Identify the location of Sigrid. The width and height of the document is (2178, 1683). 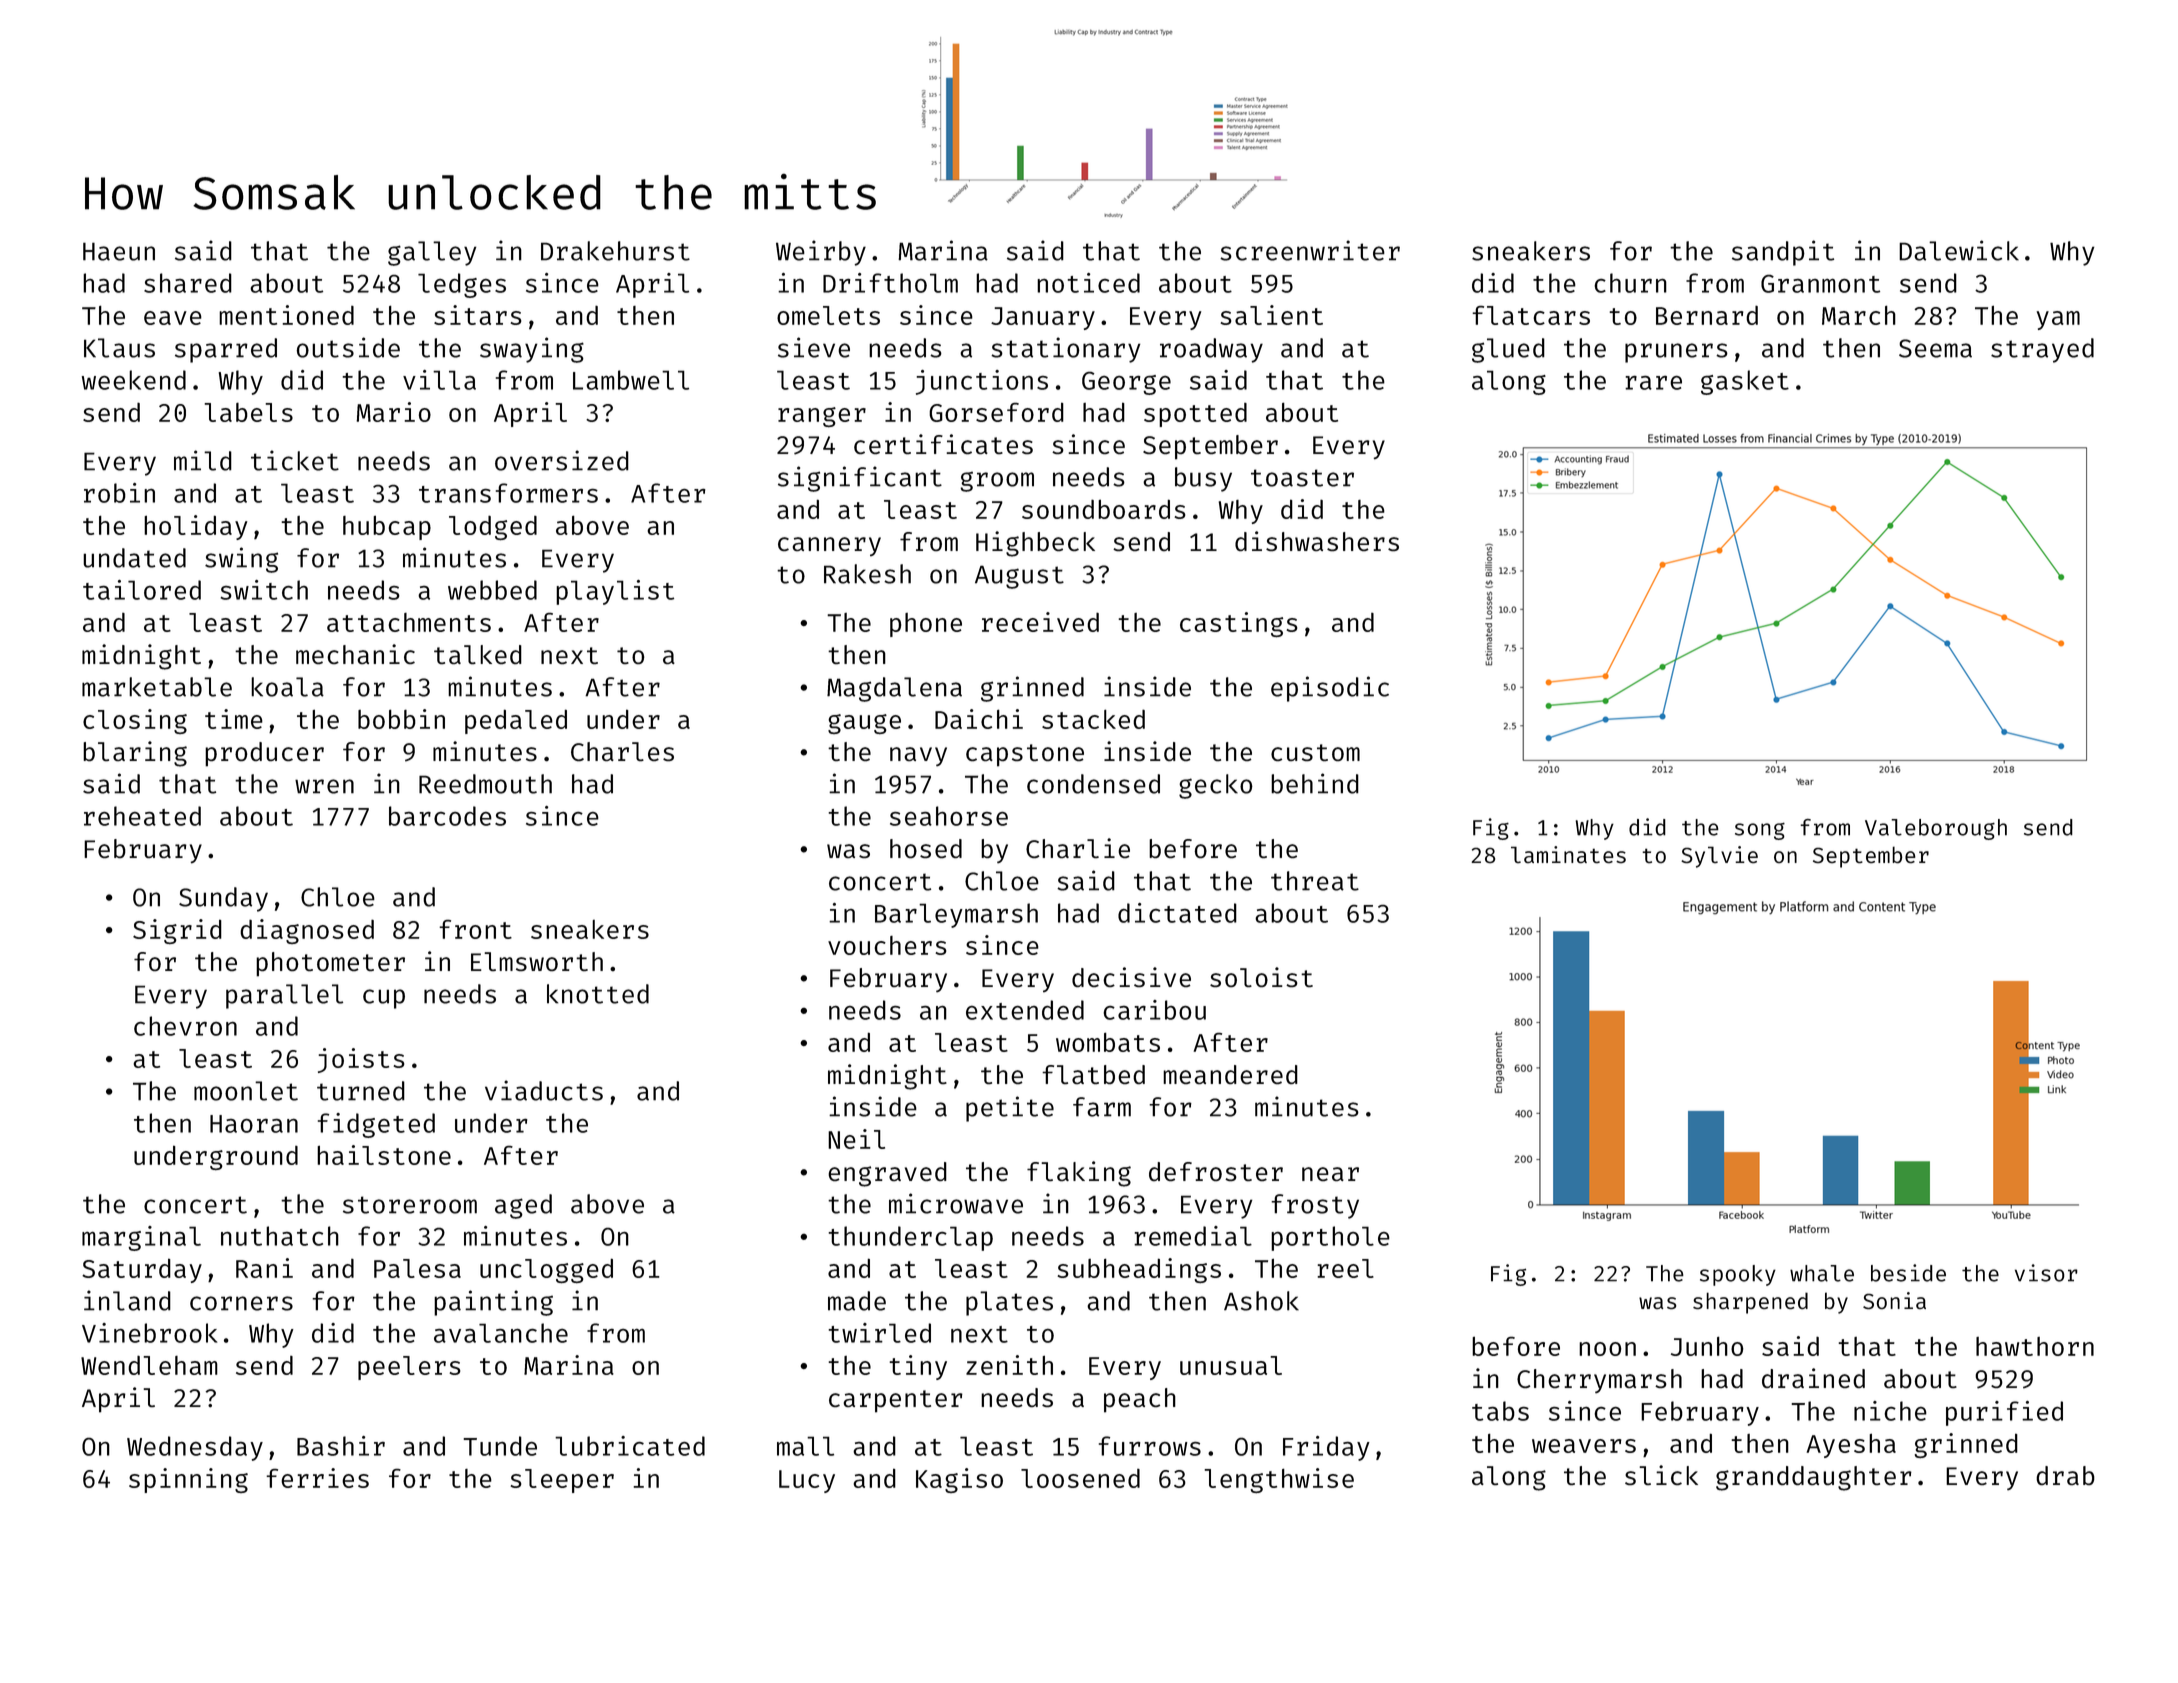
(177, 931).
